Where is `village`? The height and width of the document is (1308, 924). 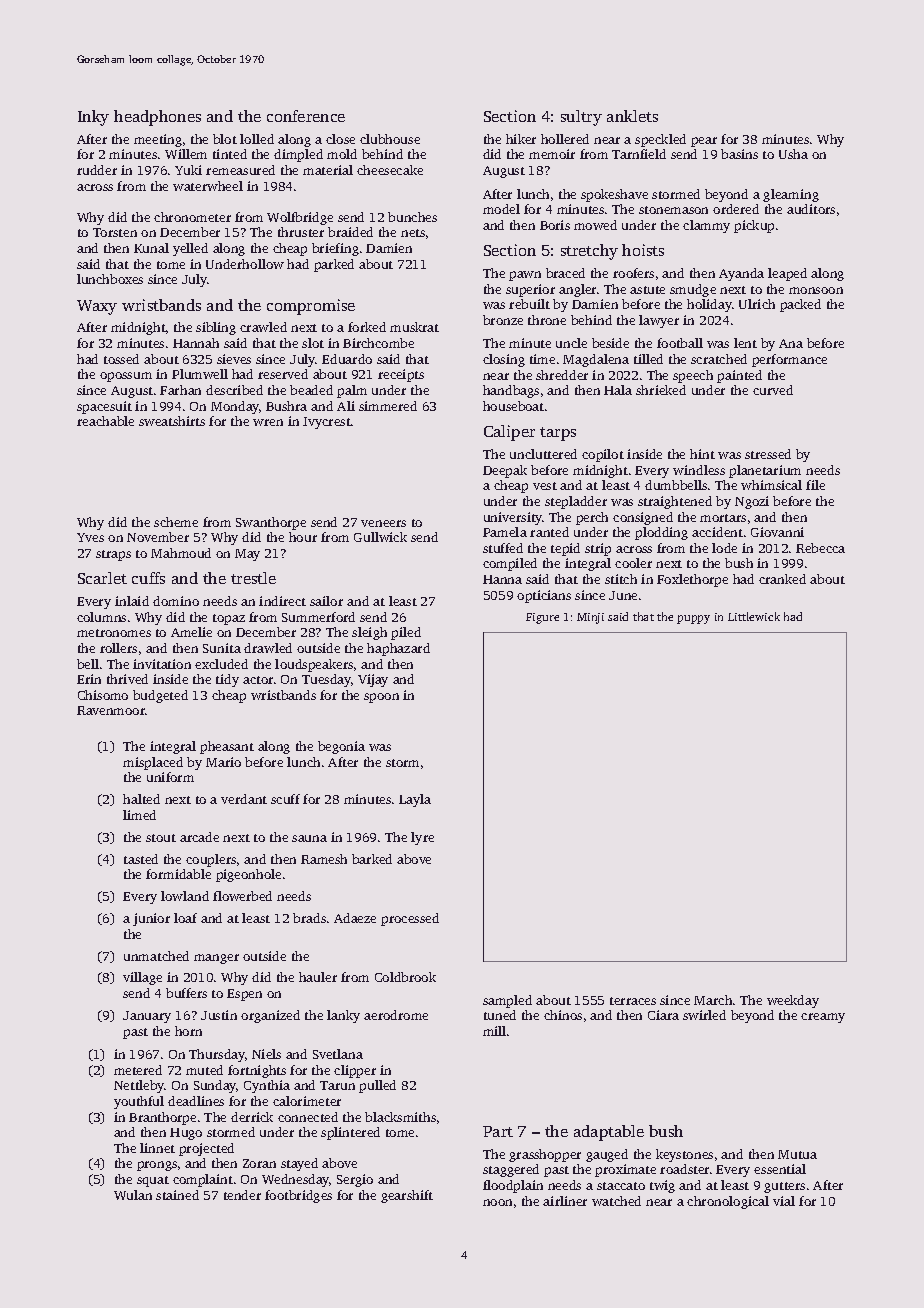 village is located at coordinates (142, 978).
